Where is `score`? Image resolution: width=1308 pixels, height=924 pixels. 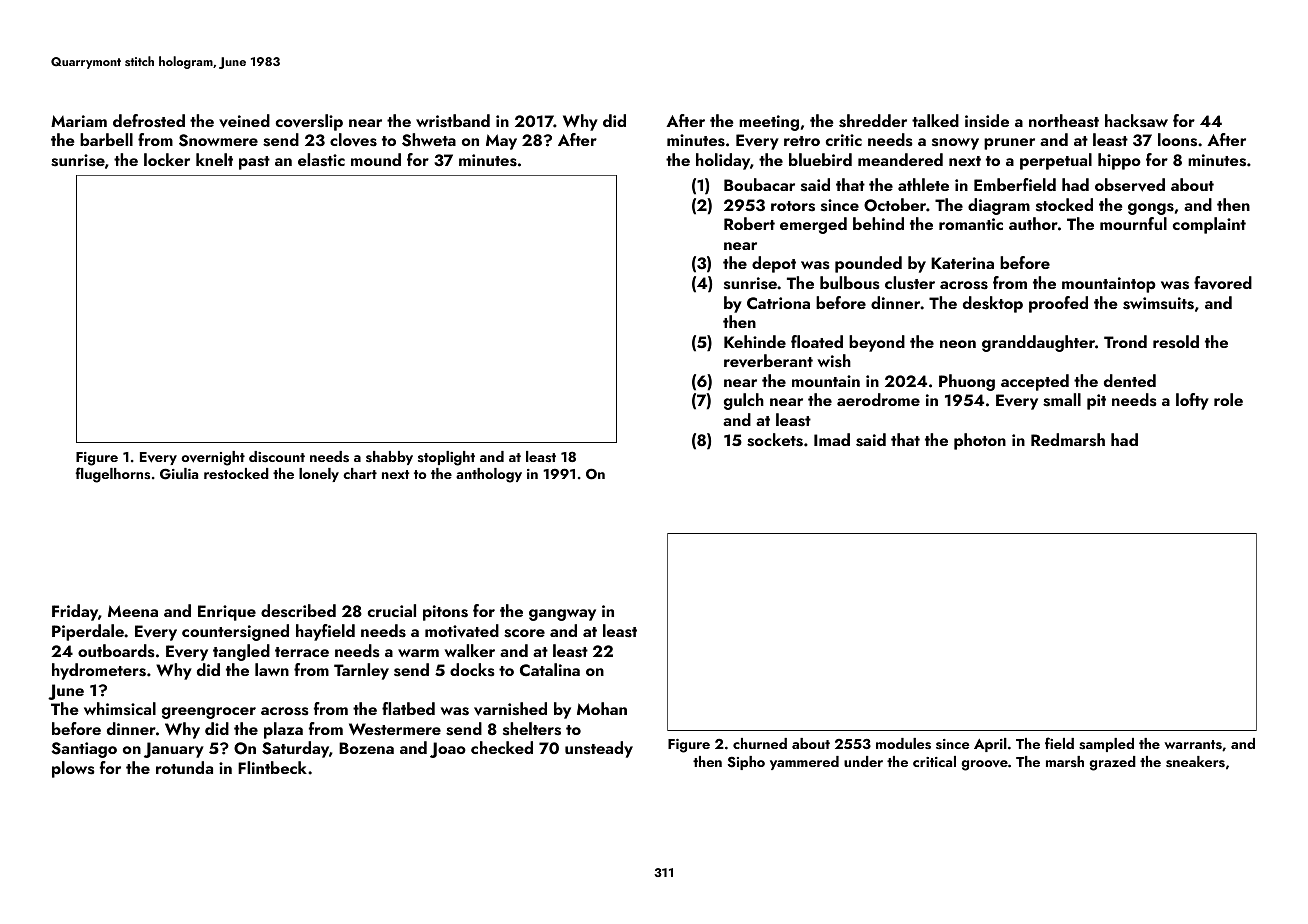
score is located at coordinates (524, 633).
